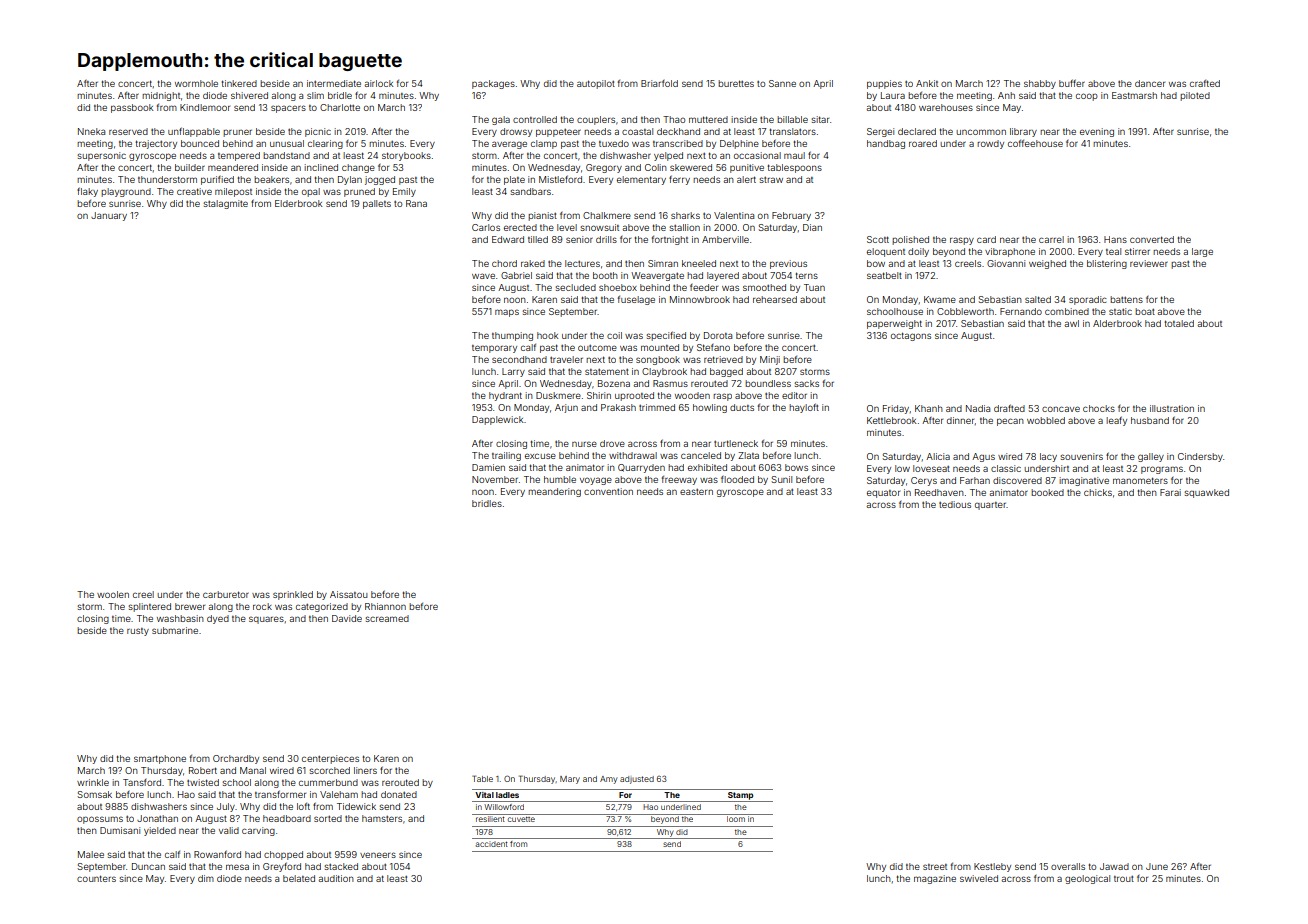 The image size is (1308, 924). Describe the element at coordinates (608, 780) in the page. I see `Amy` at that location.
